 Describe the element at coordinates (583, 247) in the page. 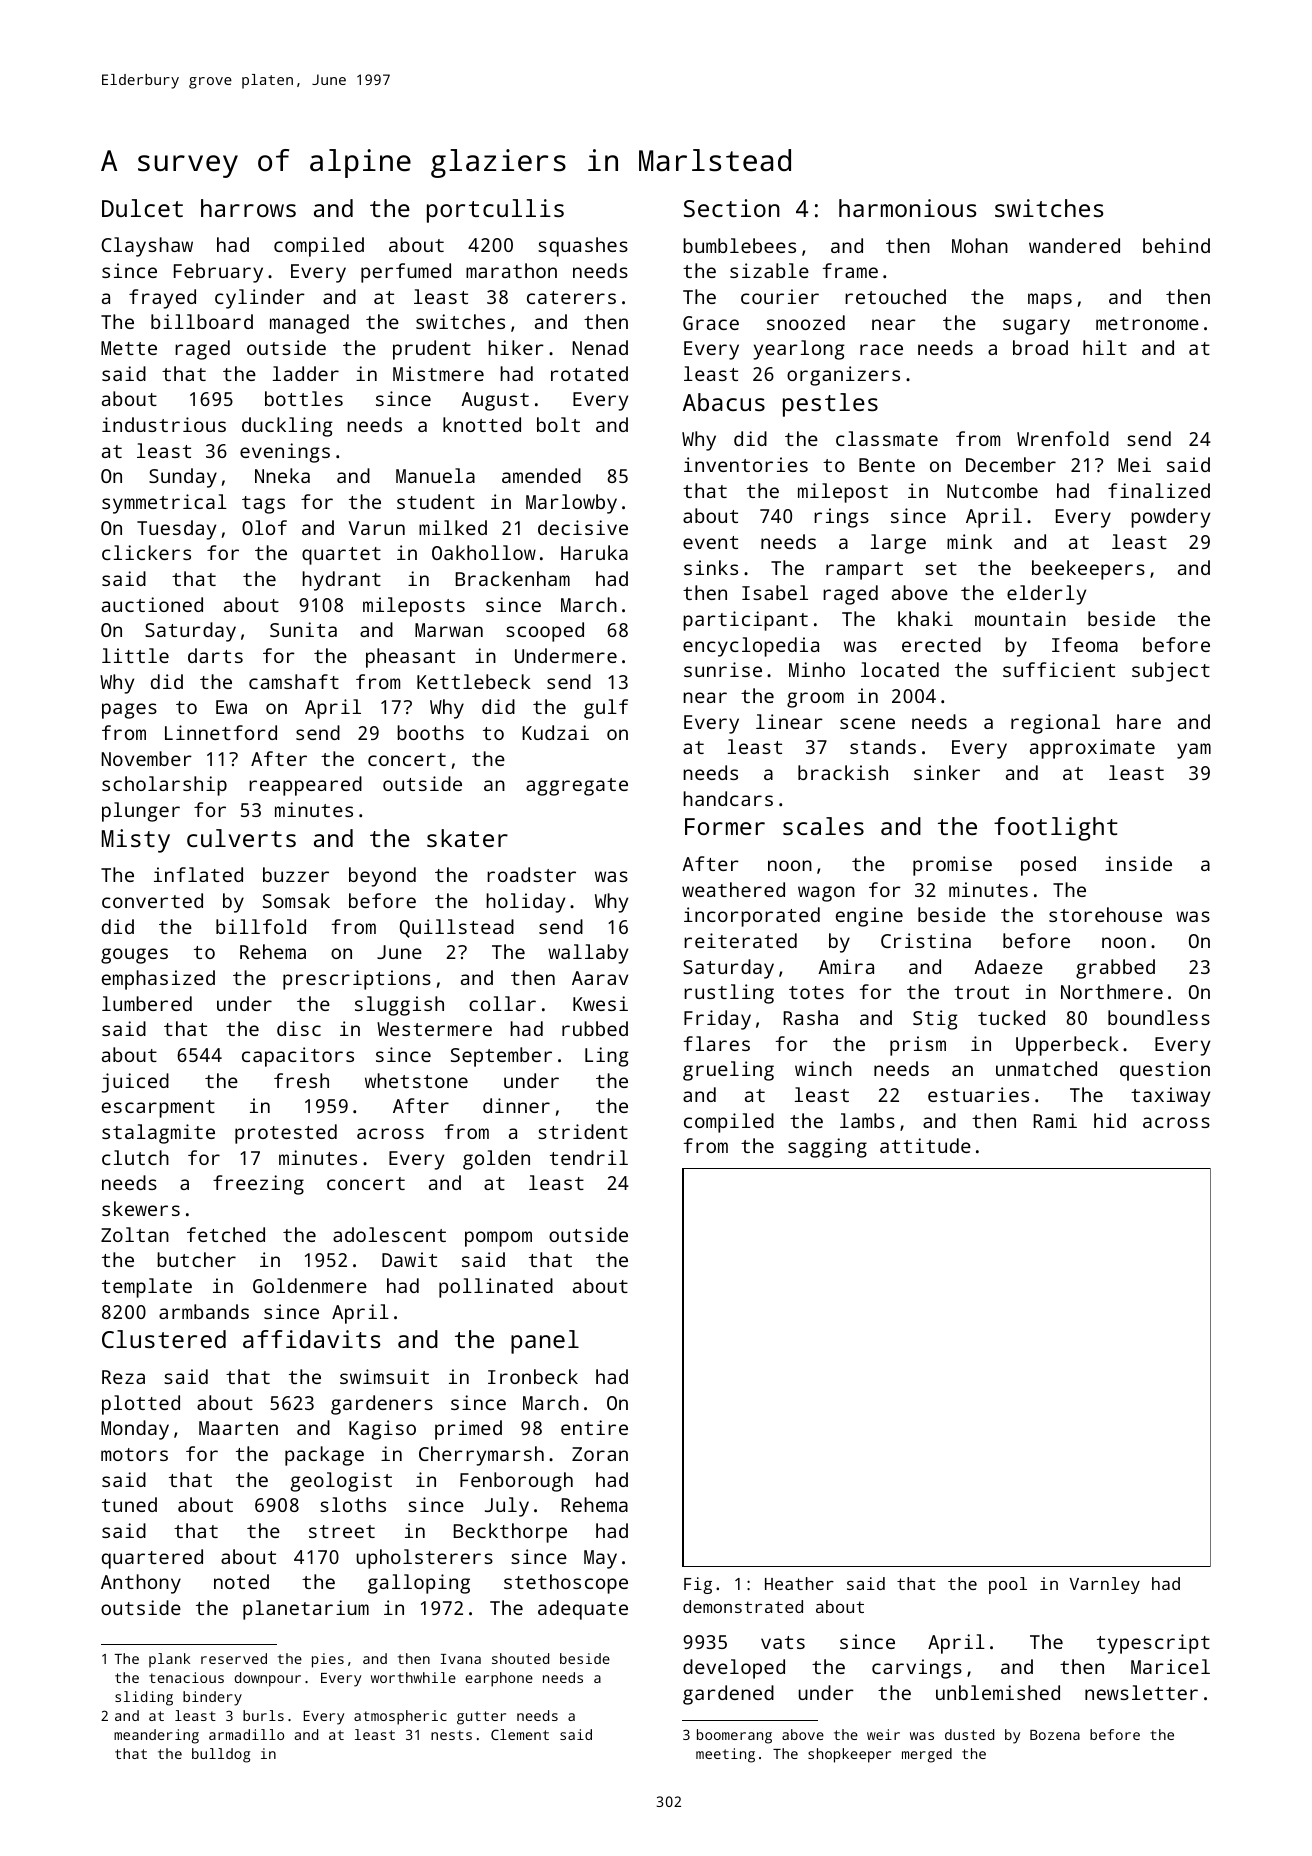

I see `squashes` at that location.
